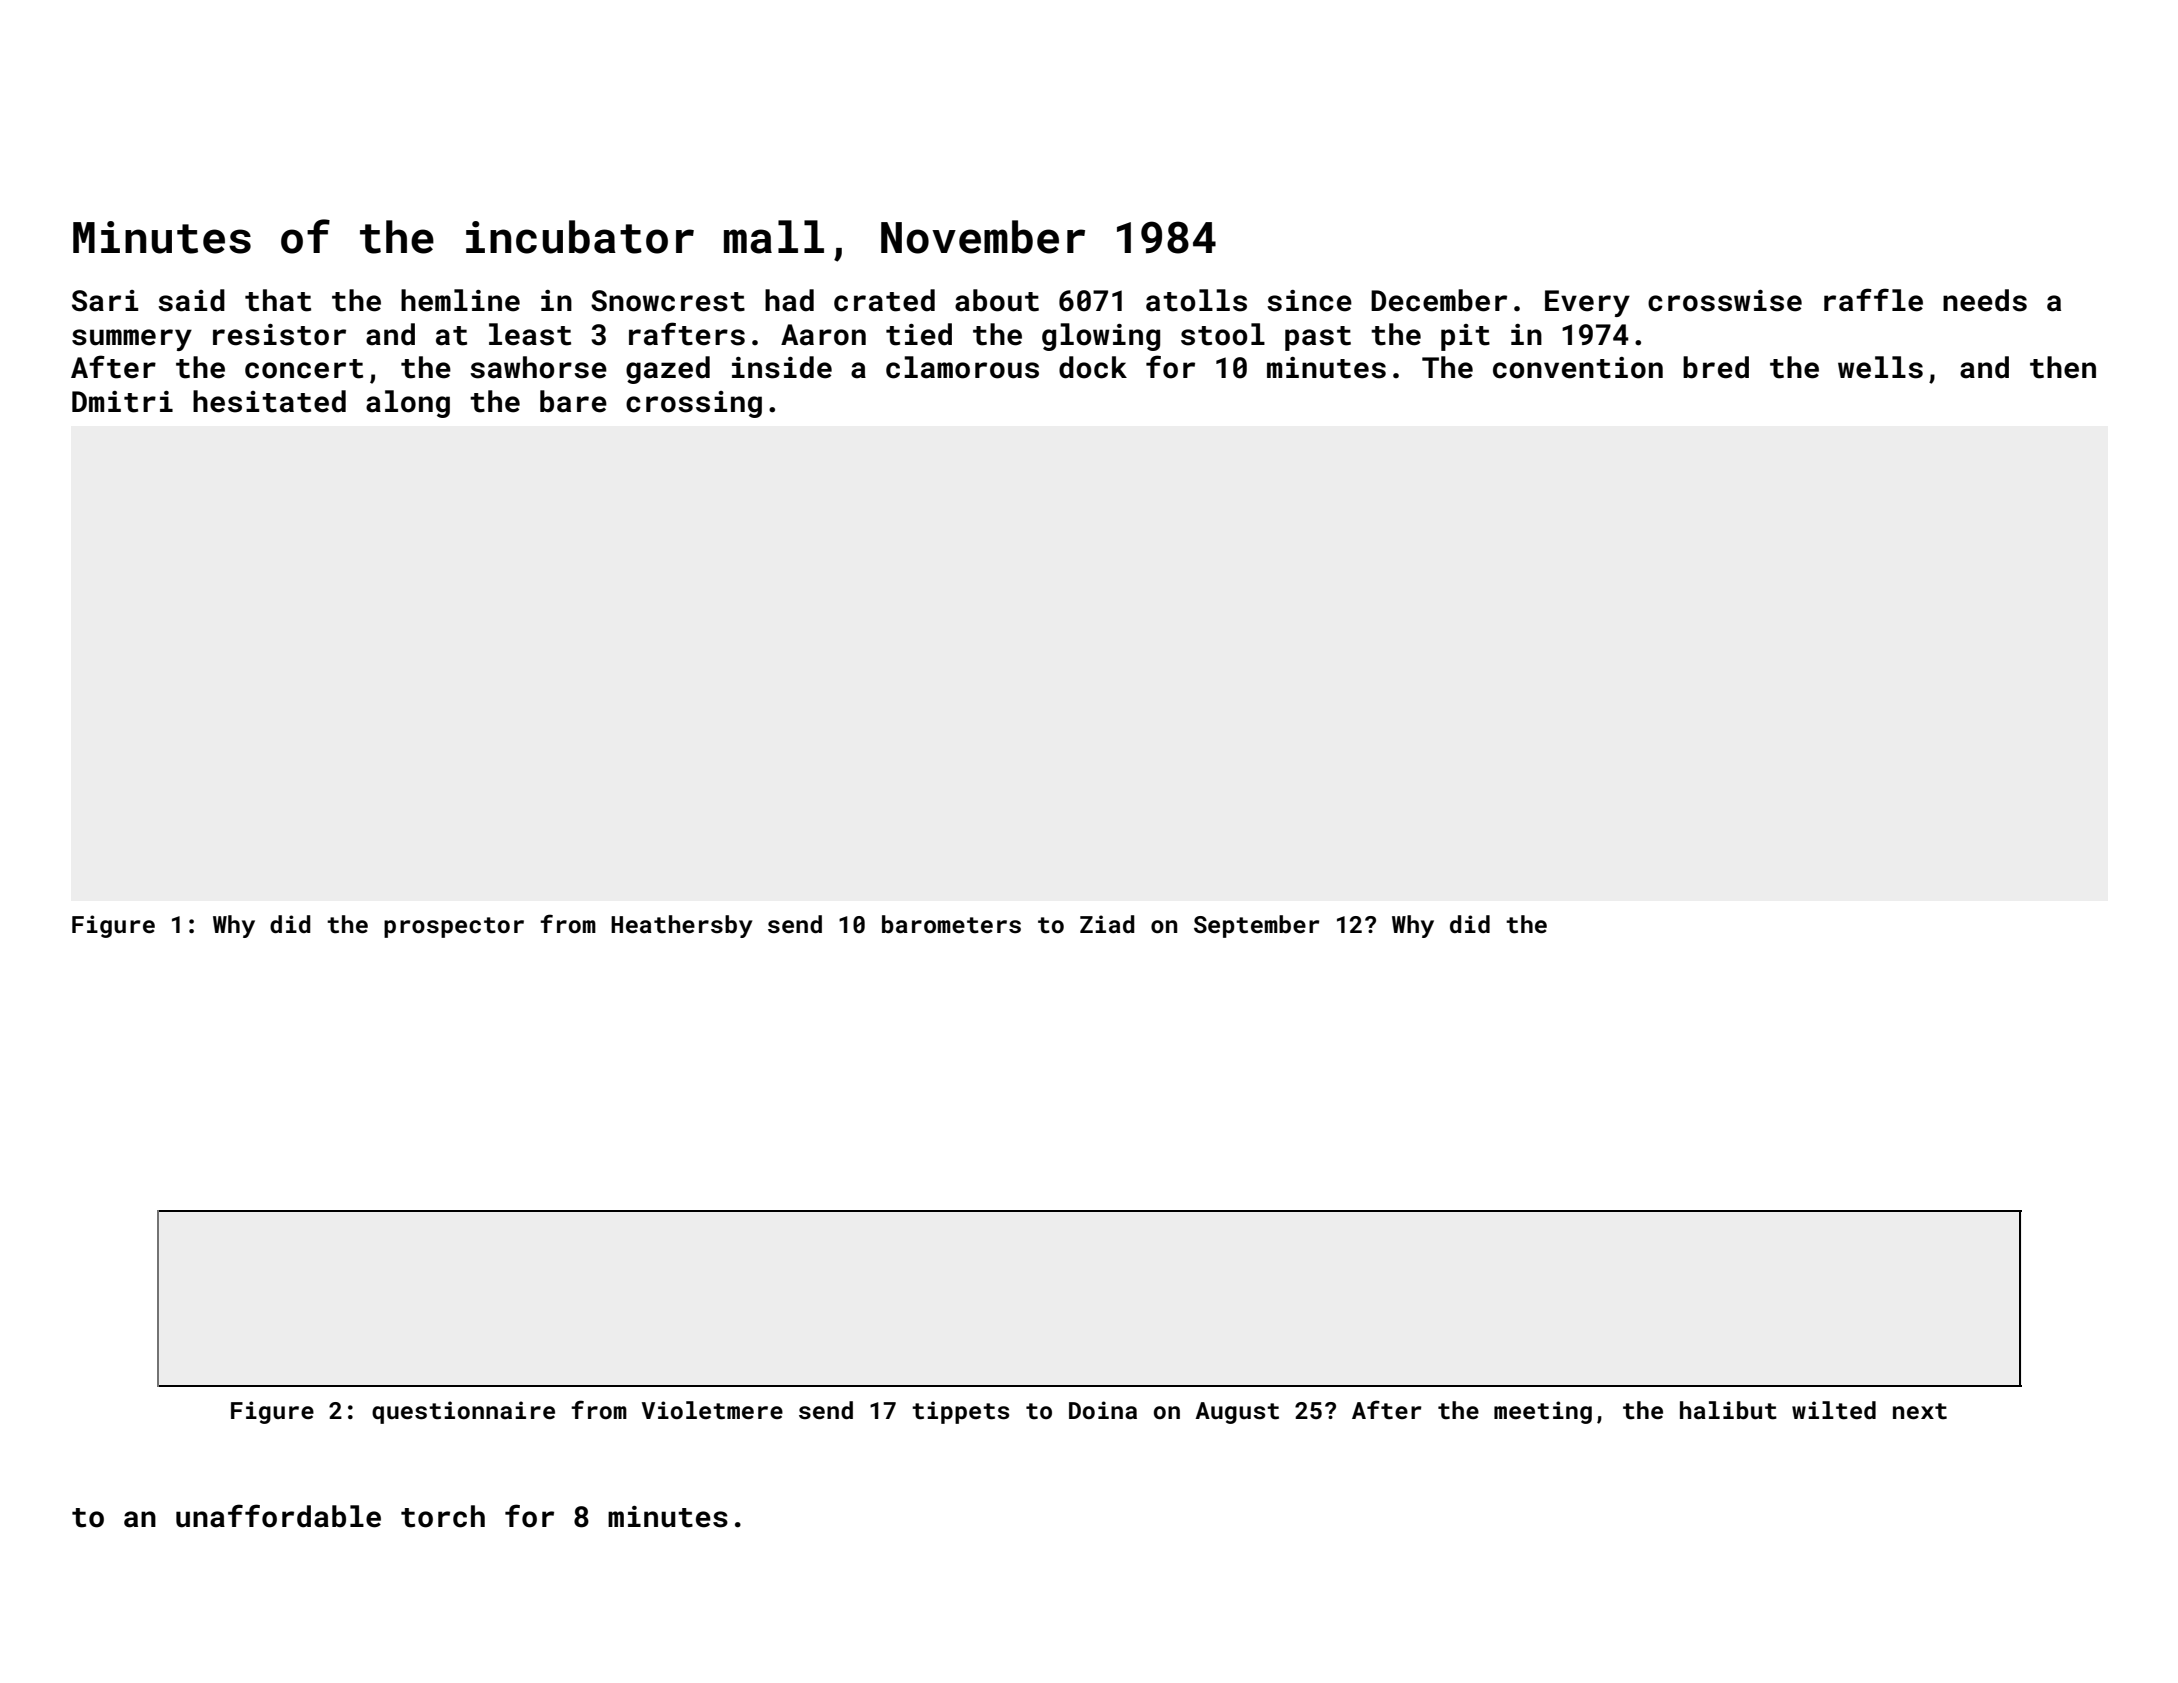 This page has height=1683, width=2178. Describe the element at coordinates (1257, 926) in the page. I see `September` at that location.
